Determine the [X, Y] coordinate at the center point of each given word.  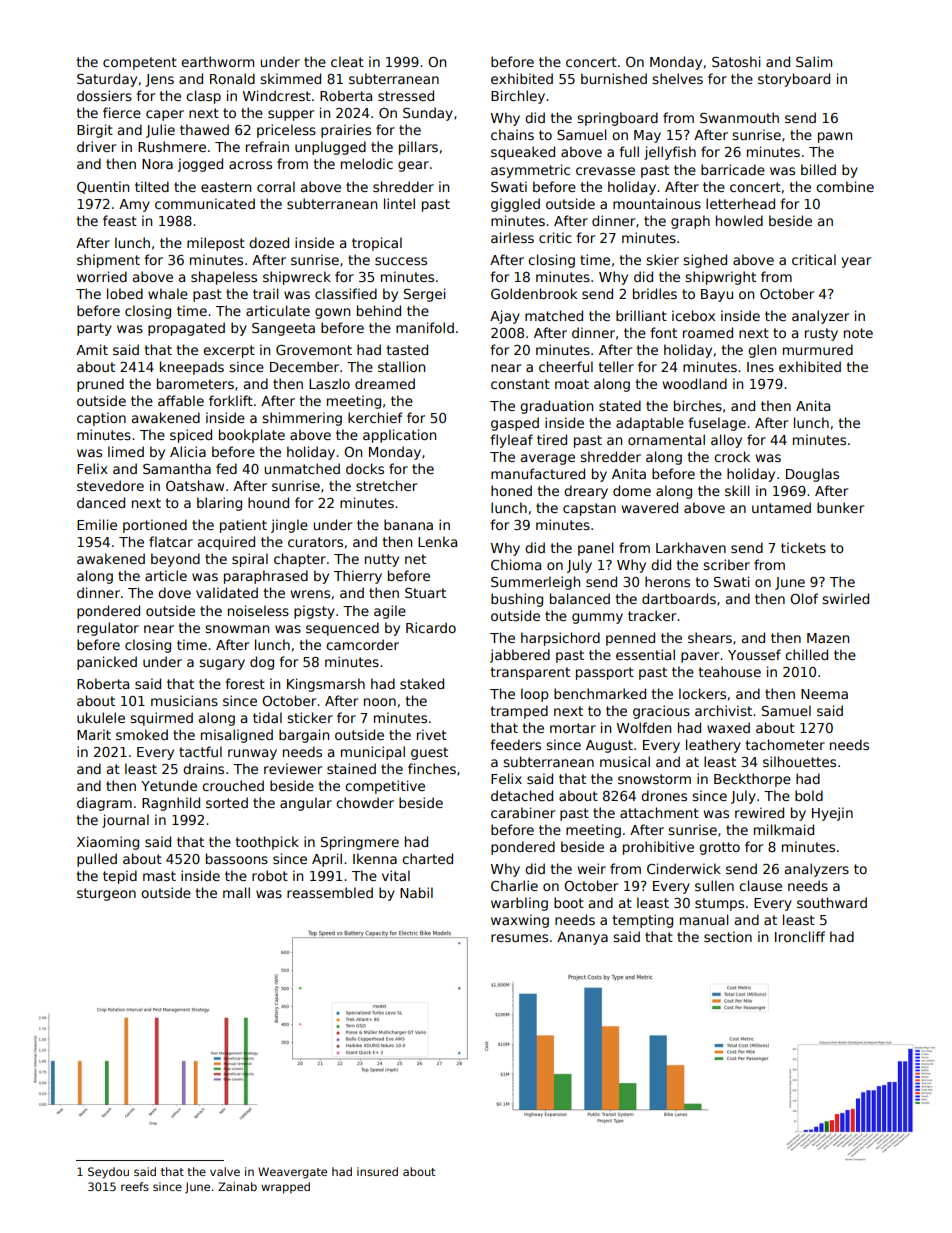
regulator [108, 629]
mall [236, 892]
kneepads [192, 368]
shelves [677, 78]
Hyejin [832, 814]
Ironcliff [800, 936]
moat [572, 384]
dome [632, 490]
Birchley [518, 97]
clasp [203, 97]
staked [422, 683]
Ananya [582, 938]
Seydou [108, 1173]
